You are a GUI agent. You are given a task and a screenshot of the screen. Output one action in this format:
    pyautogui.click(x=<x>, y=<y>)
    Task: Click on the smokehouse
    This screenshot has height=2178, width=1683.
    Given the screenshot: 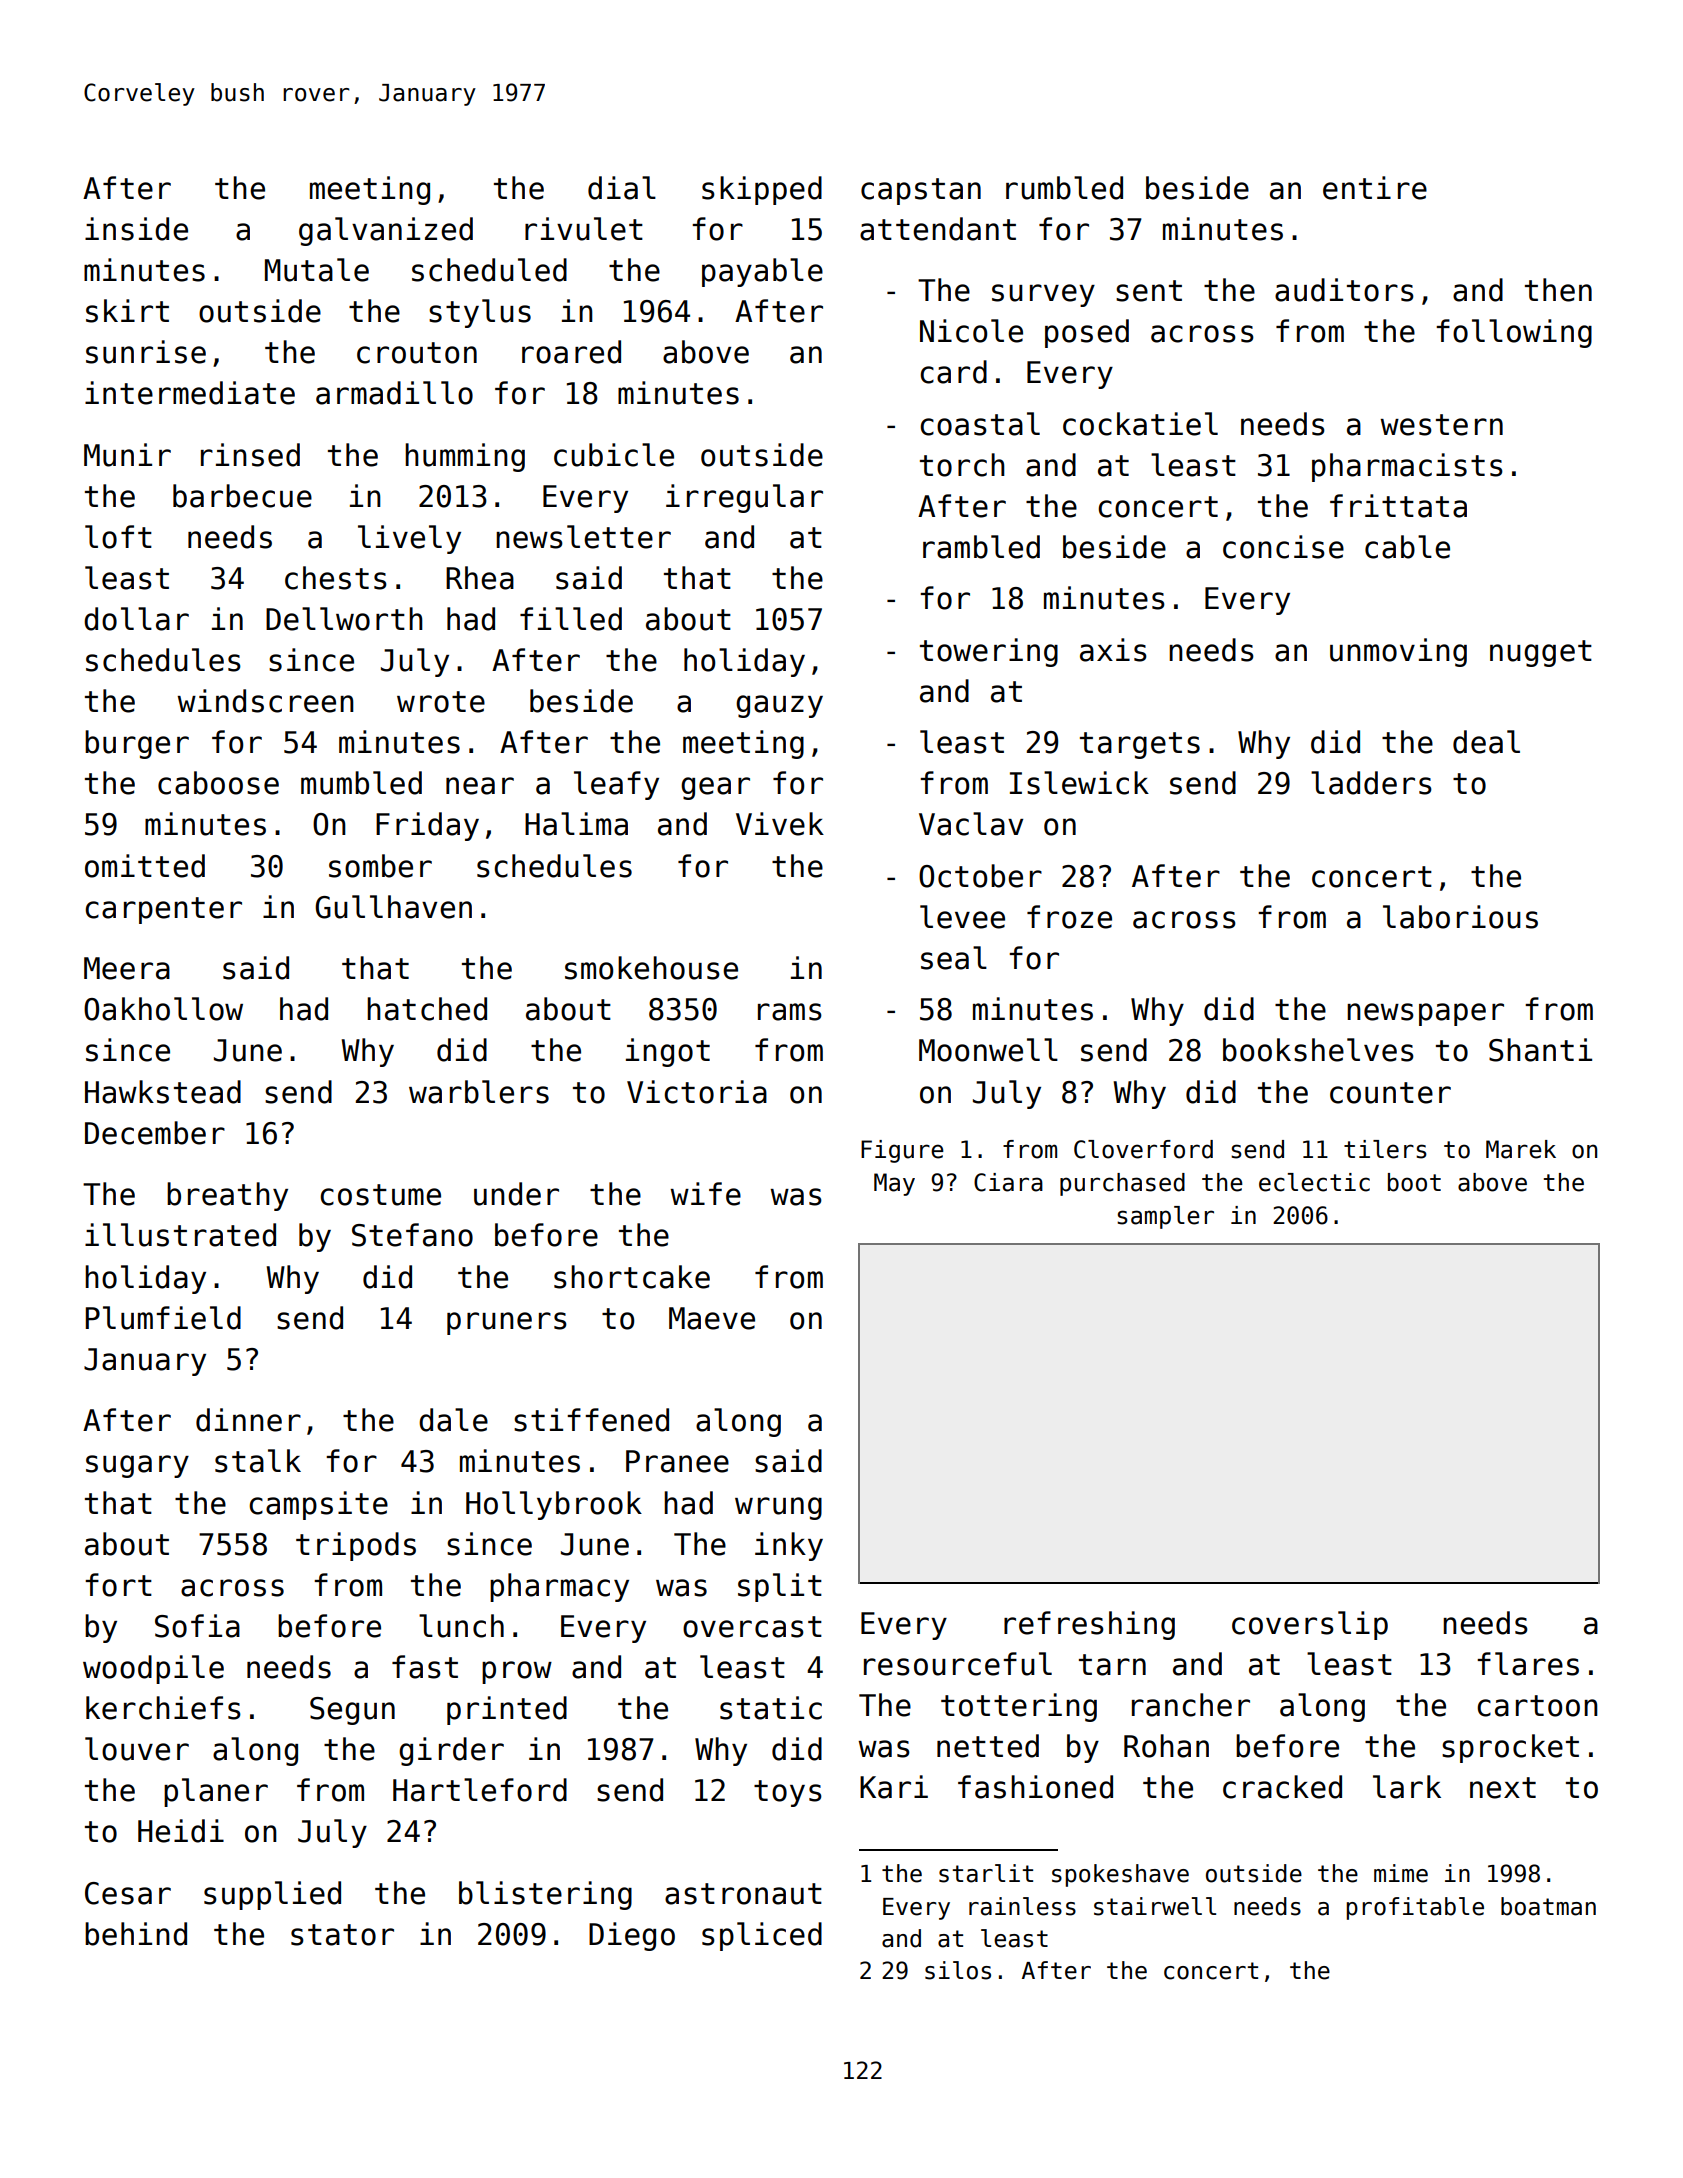 What is the action you would take?
    pyautogui.click(x=651, y=968)
